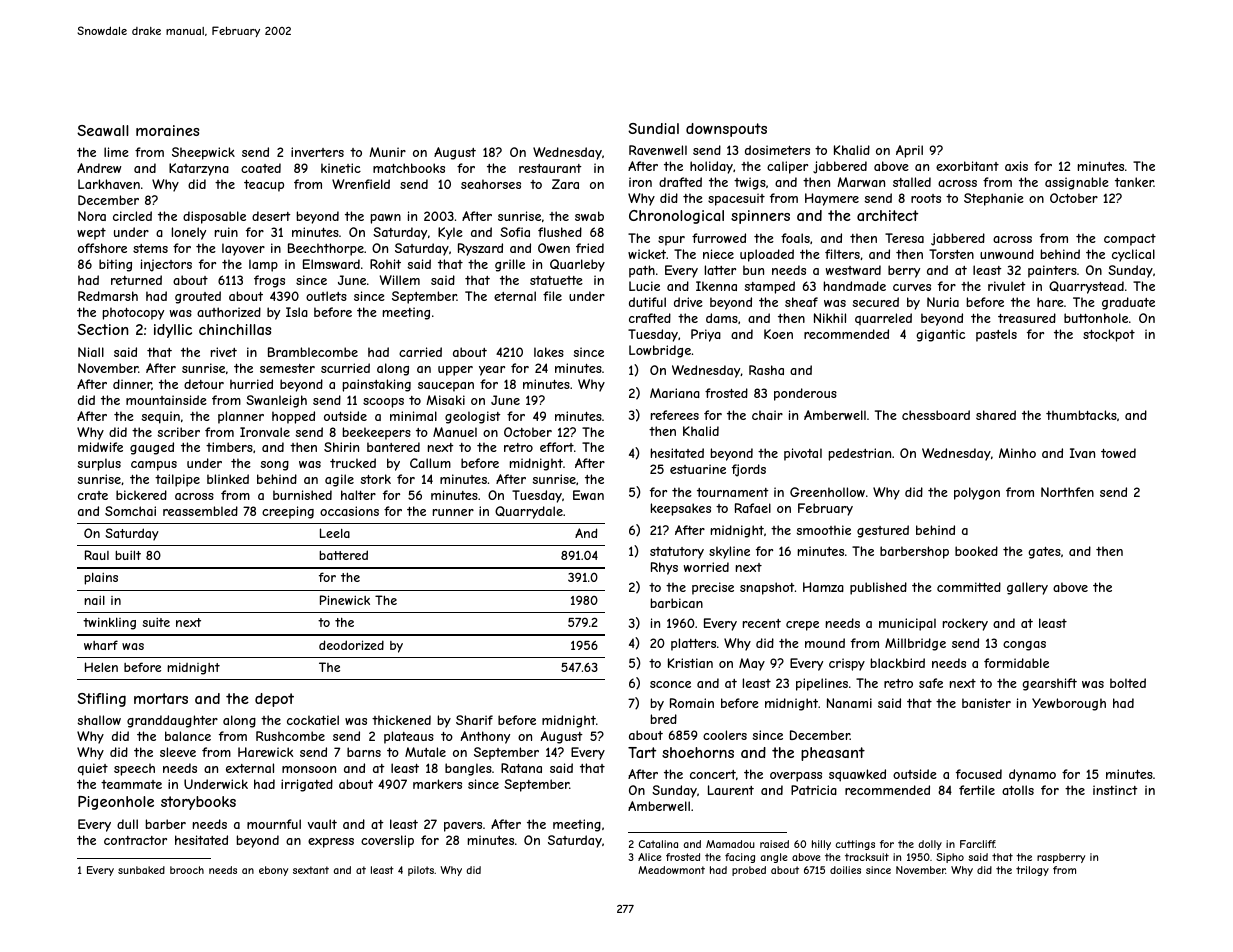 This image has height=952, width=1233. I want to click on bolted, so click(1128, 683).
